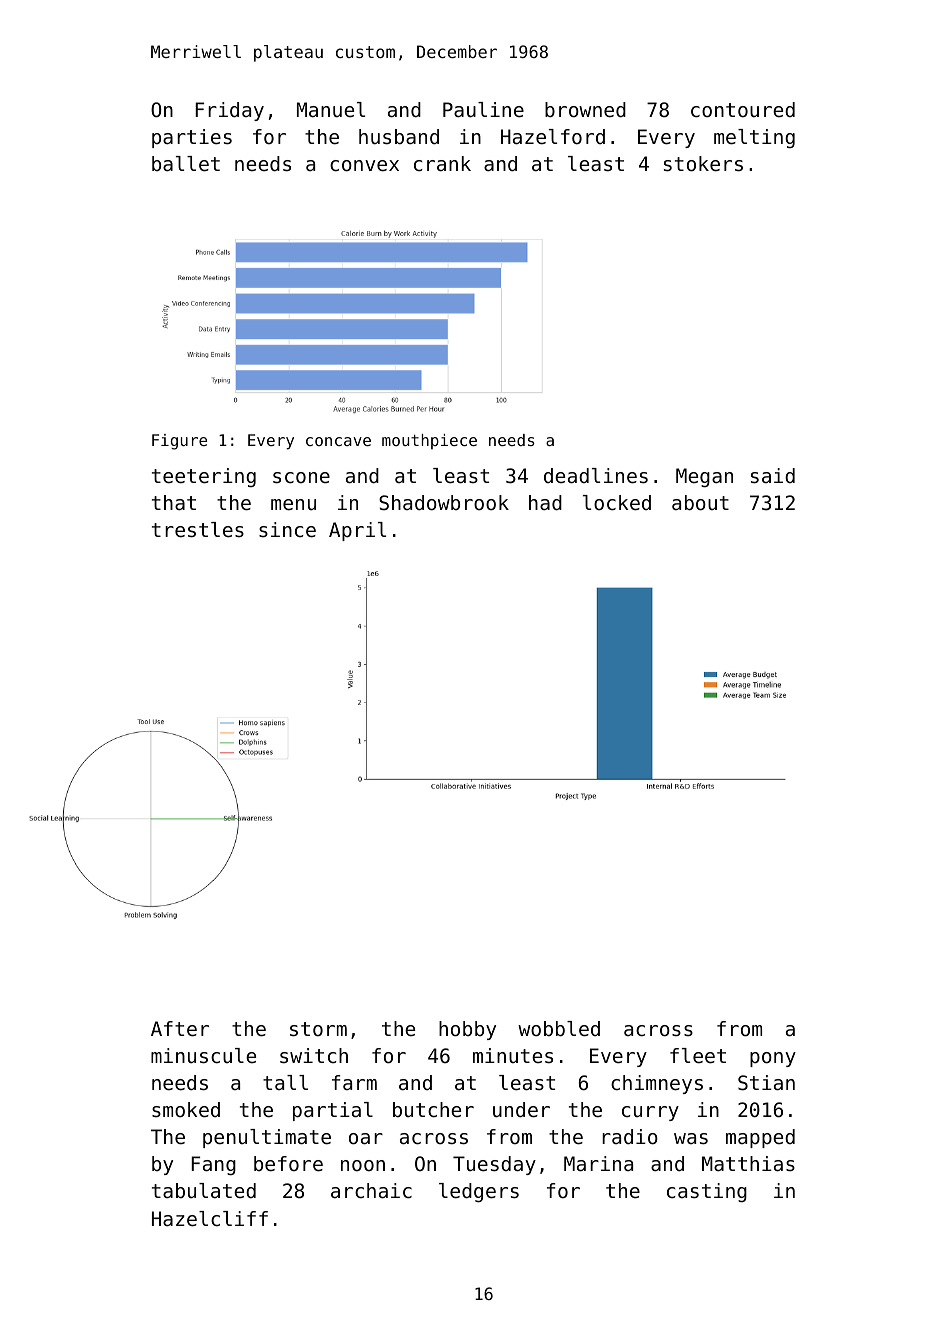 This screenshot has height=1344, width=947. What do you see at coordinates (773, 476) in the screenshot?
I see `said` at bounding box center [773, 476].
